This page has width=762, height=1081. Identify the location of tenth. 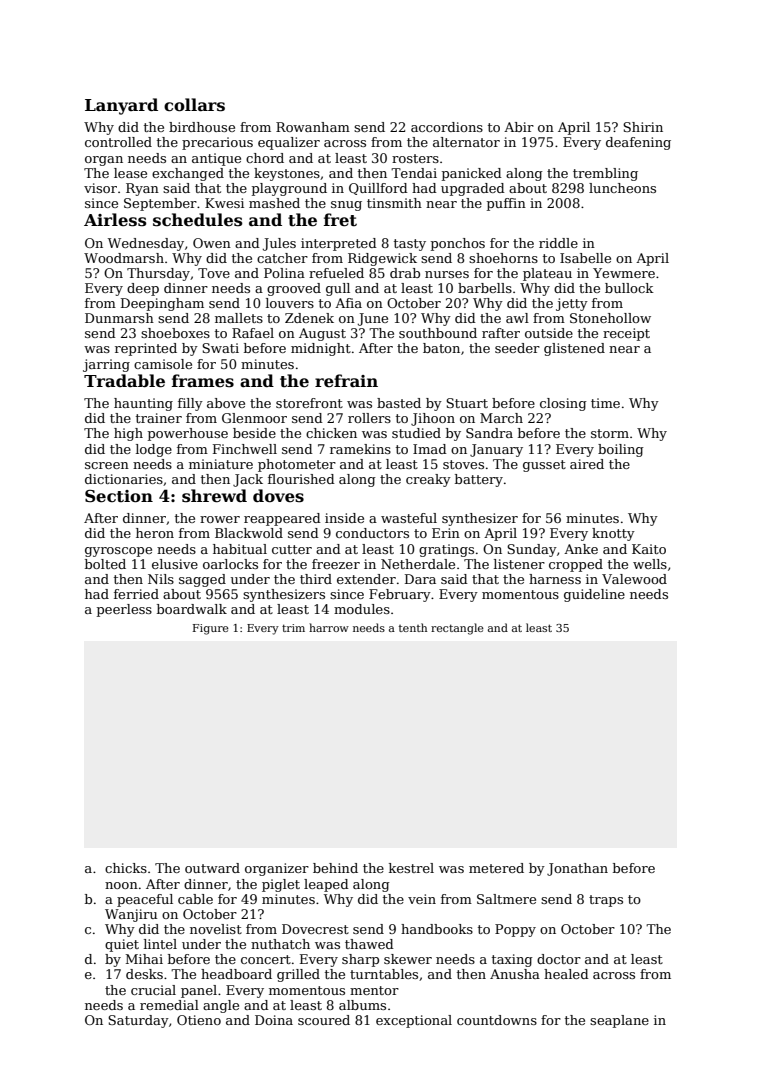
(413, 627).
